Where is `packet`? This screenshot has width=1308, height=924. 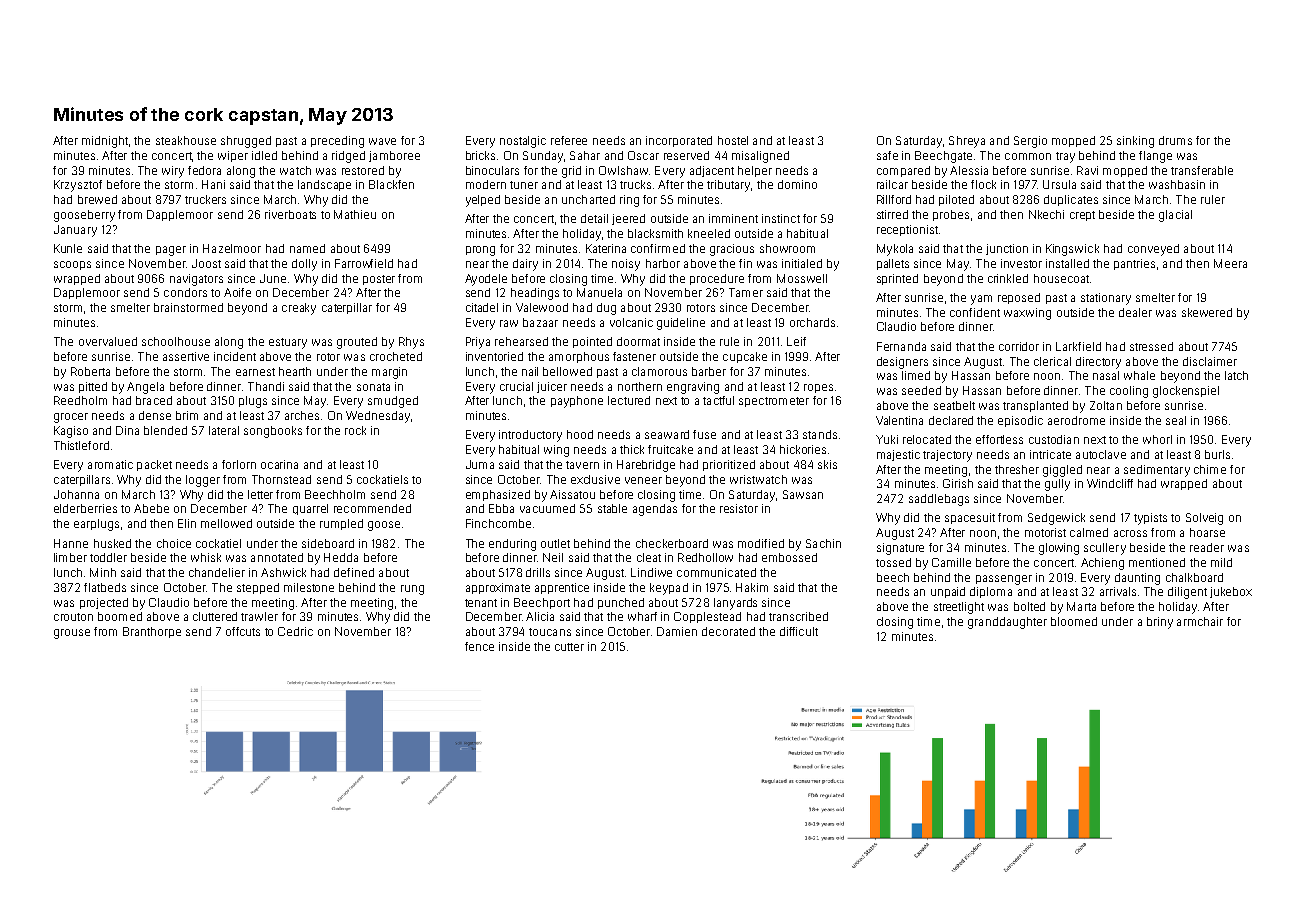
packet is located at coordinates (154, 465).
